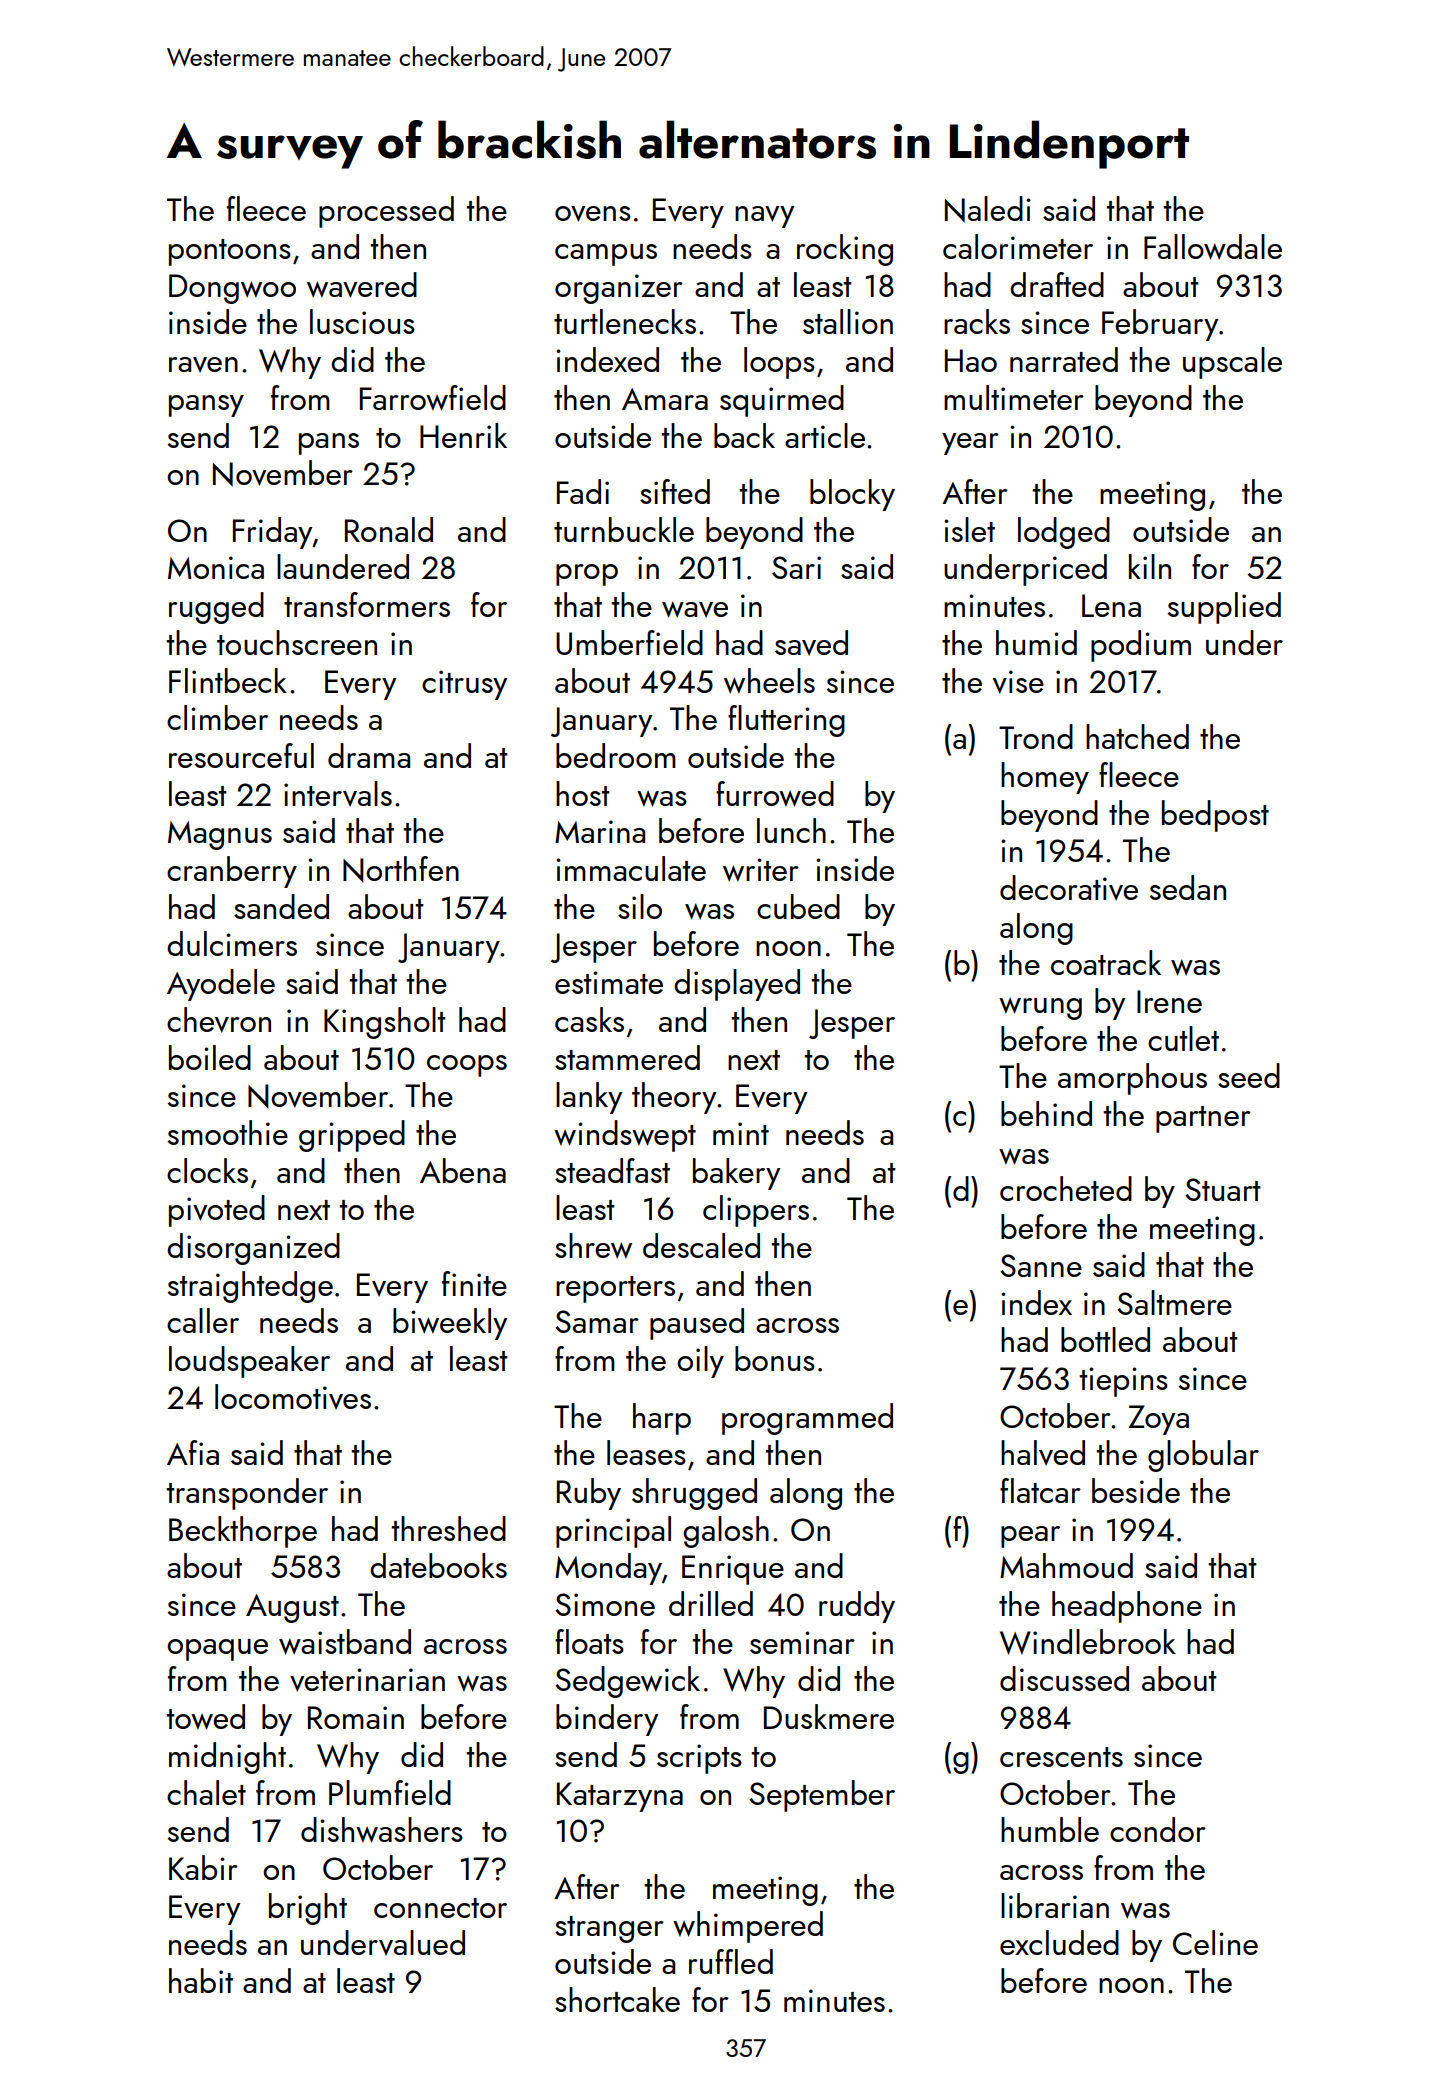  I want to click on straightedge, so click(250, 1287).
